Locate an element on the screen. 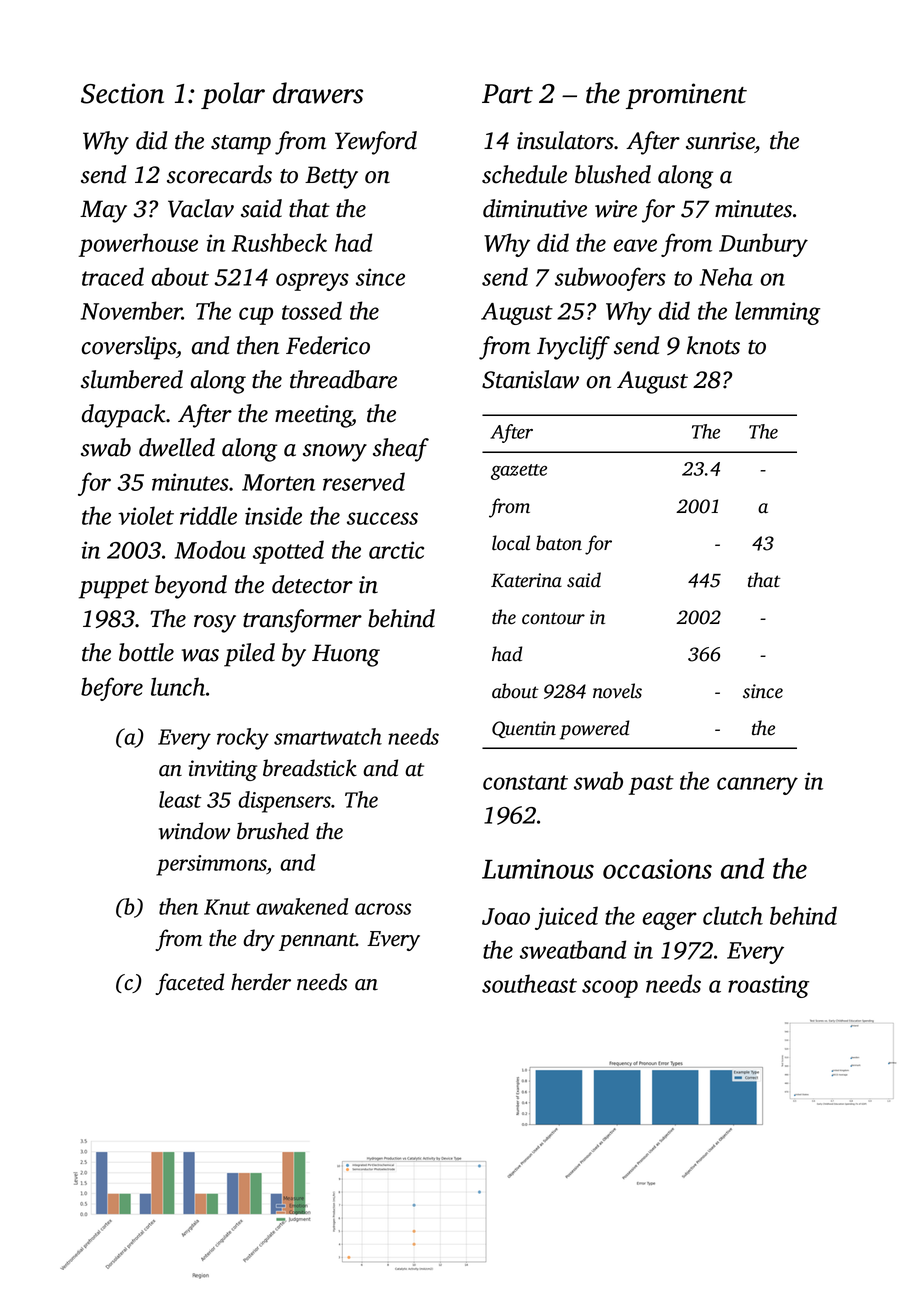 Image resolution: width=924 pixels, height=1311 pixels. Section is located at coordinates (122, 93).
